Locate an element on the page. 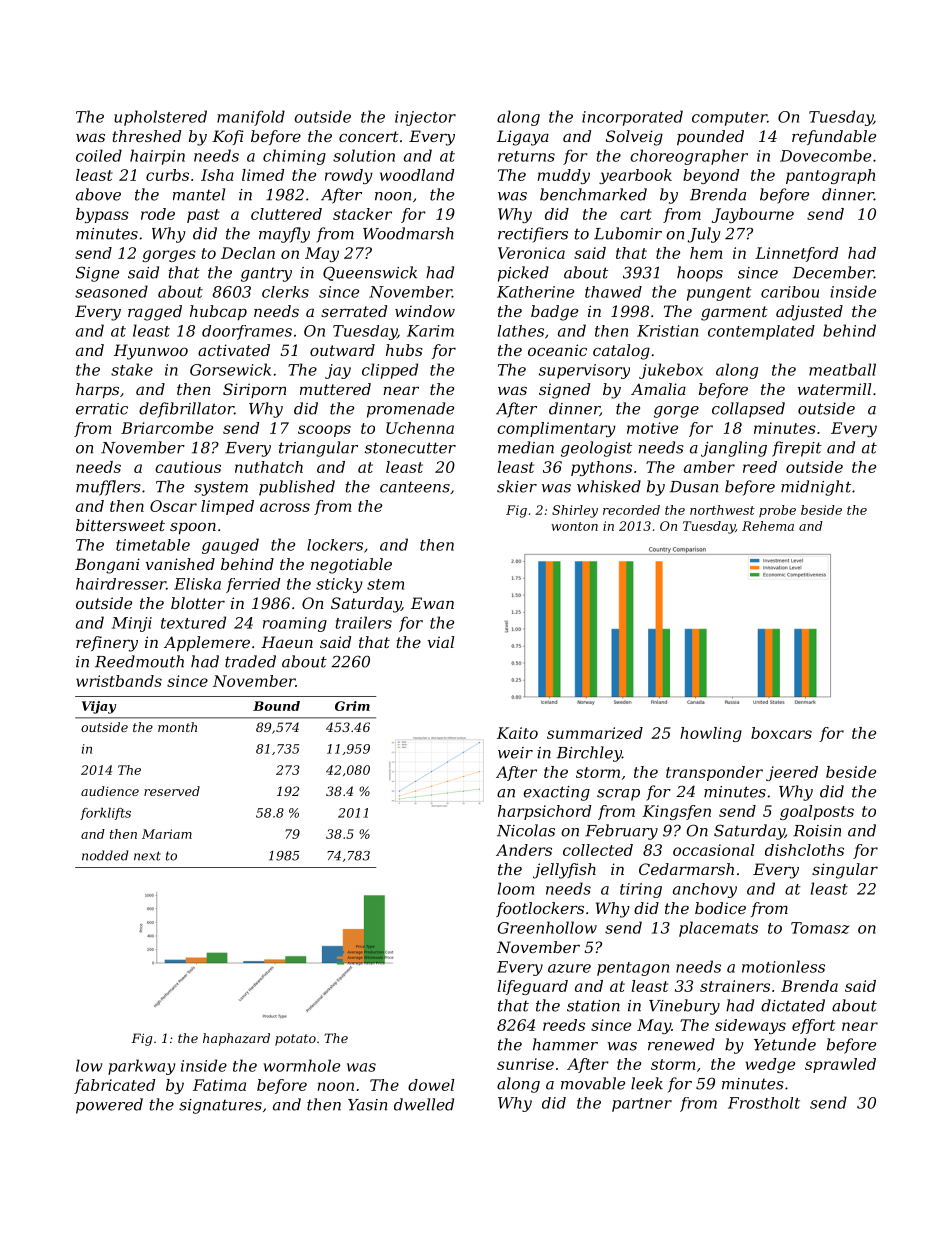 The height and width of the image is (1233, 952). oceanic is located at coordinates (557, 350).
